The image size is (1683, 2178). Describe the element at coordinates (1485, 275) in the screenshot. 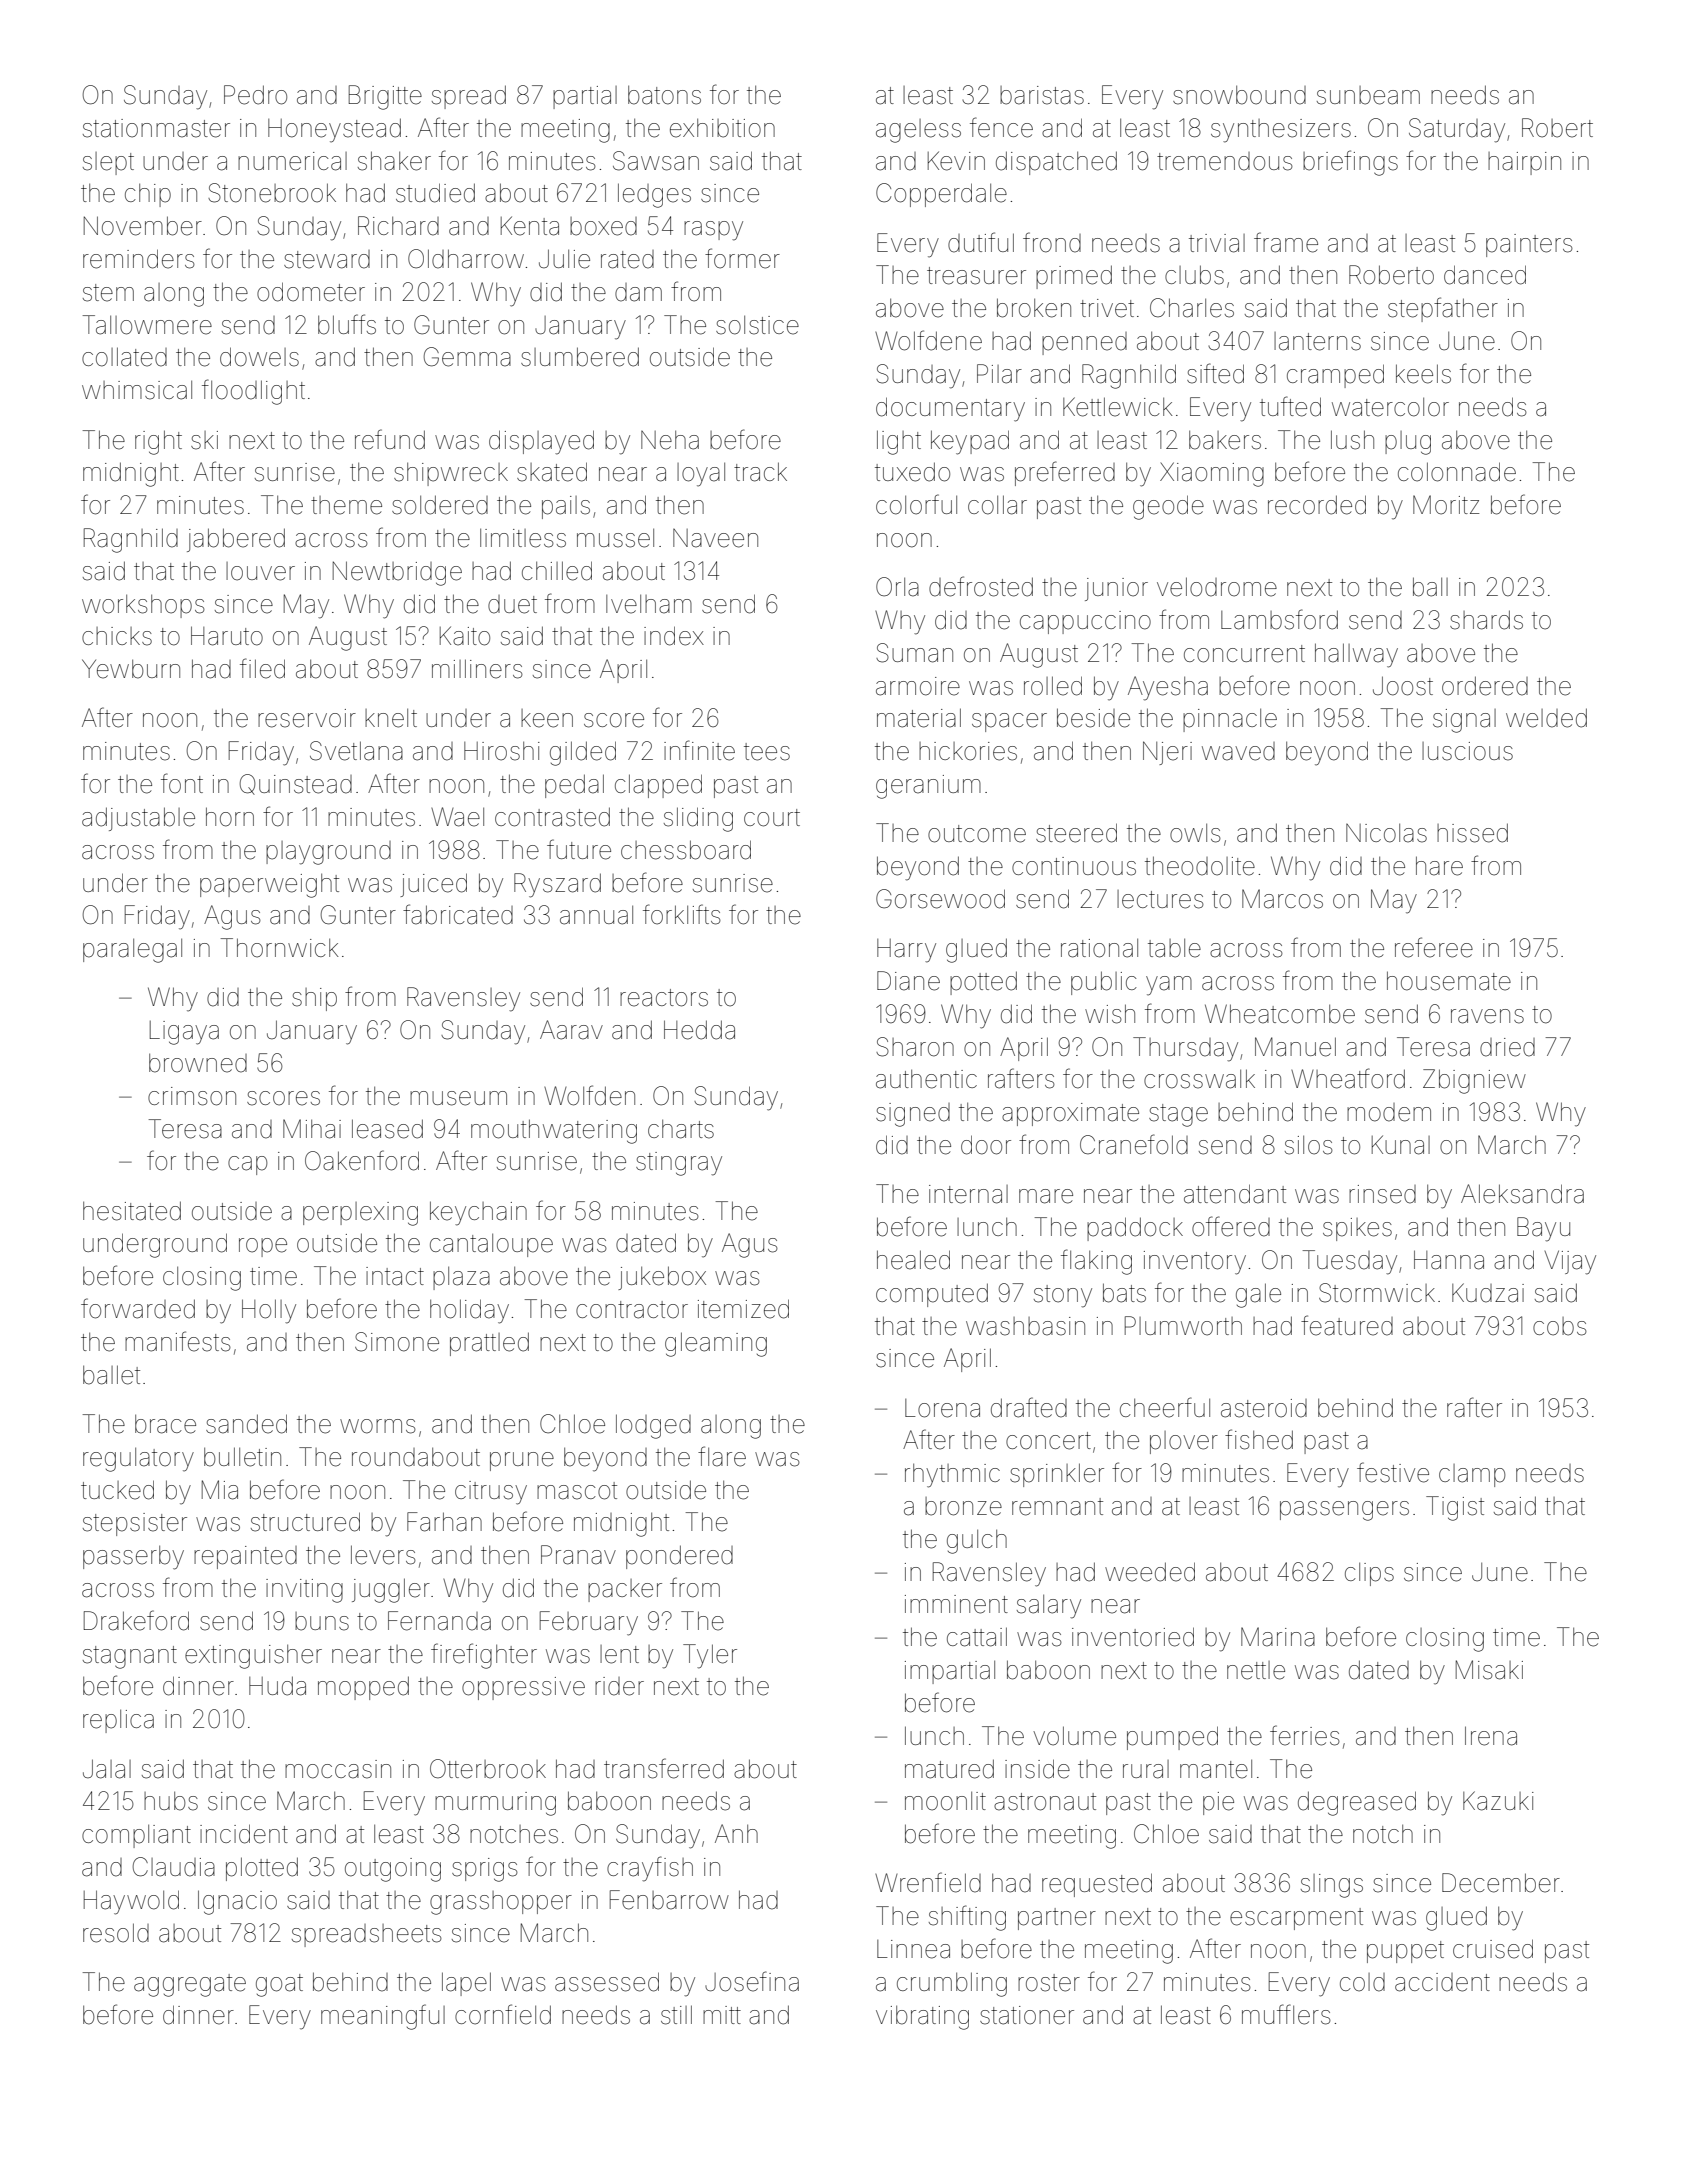

I see `danced` at that location.
